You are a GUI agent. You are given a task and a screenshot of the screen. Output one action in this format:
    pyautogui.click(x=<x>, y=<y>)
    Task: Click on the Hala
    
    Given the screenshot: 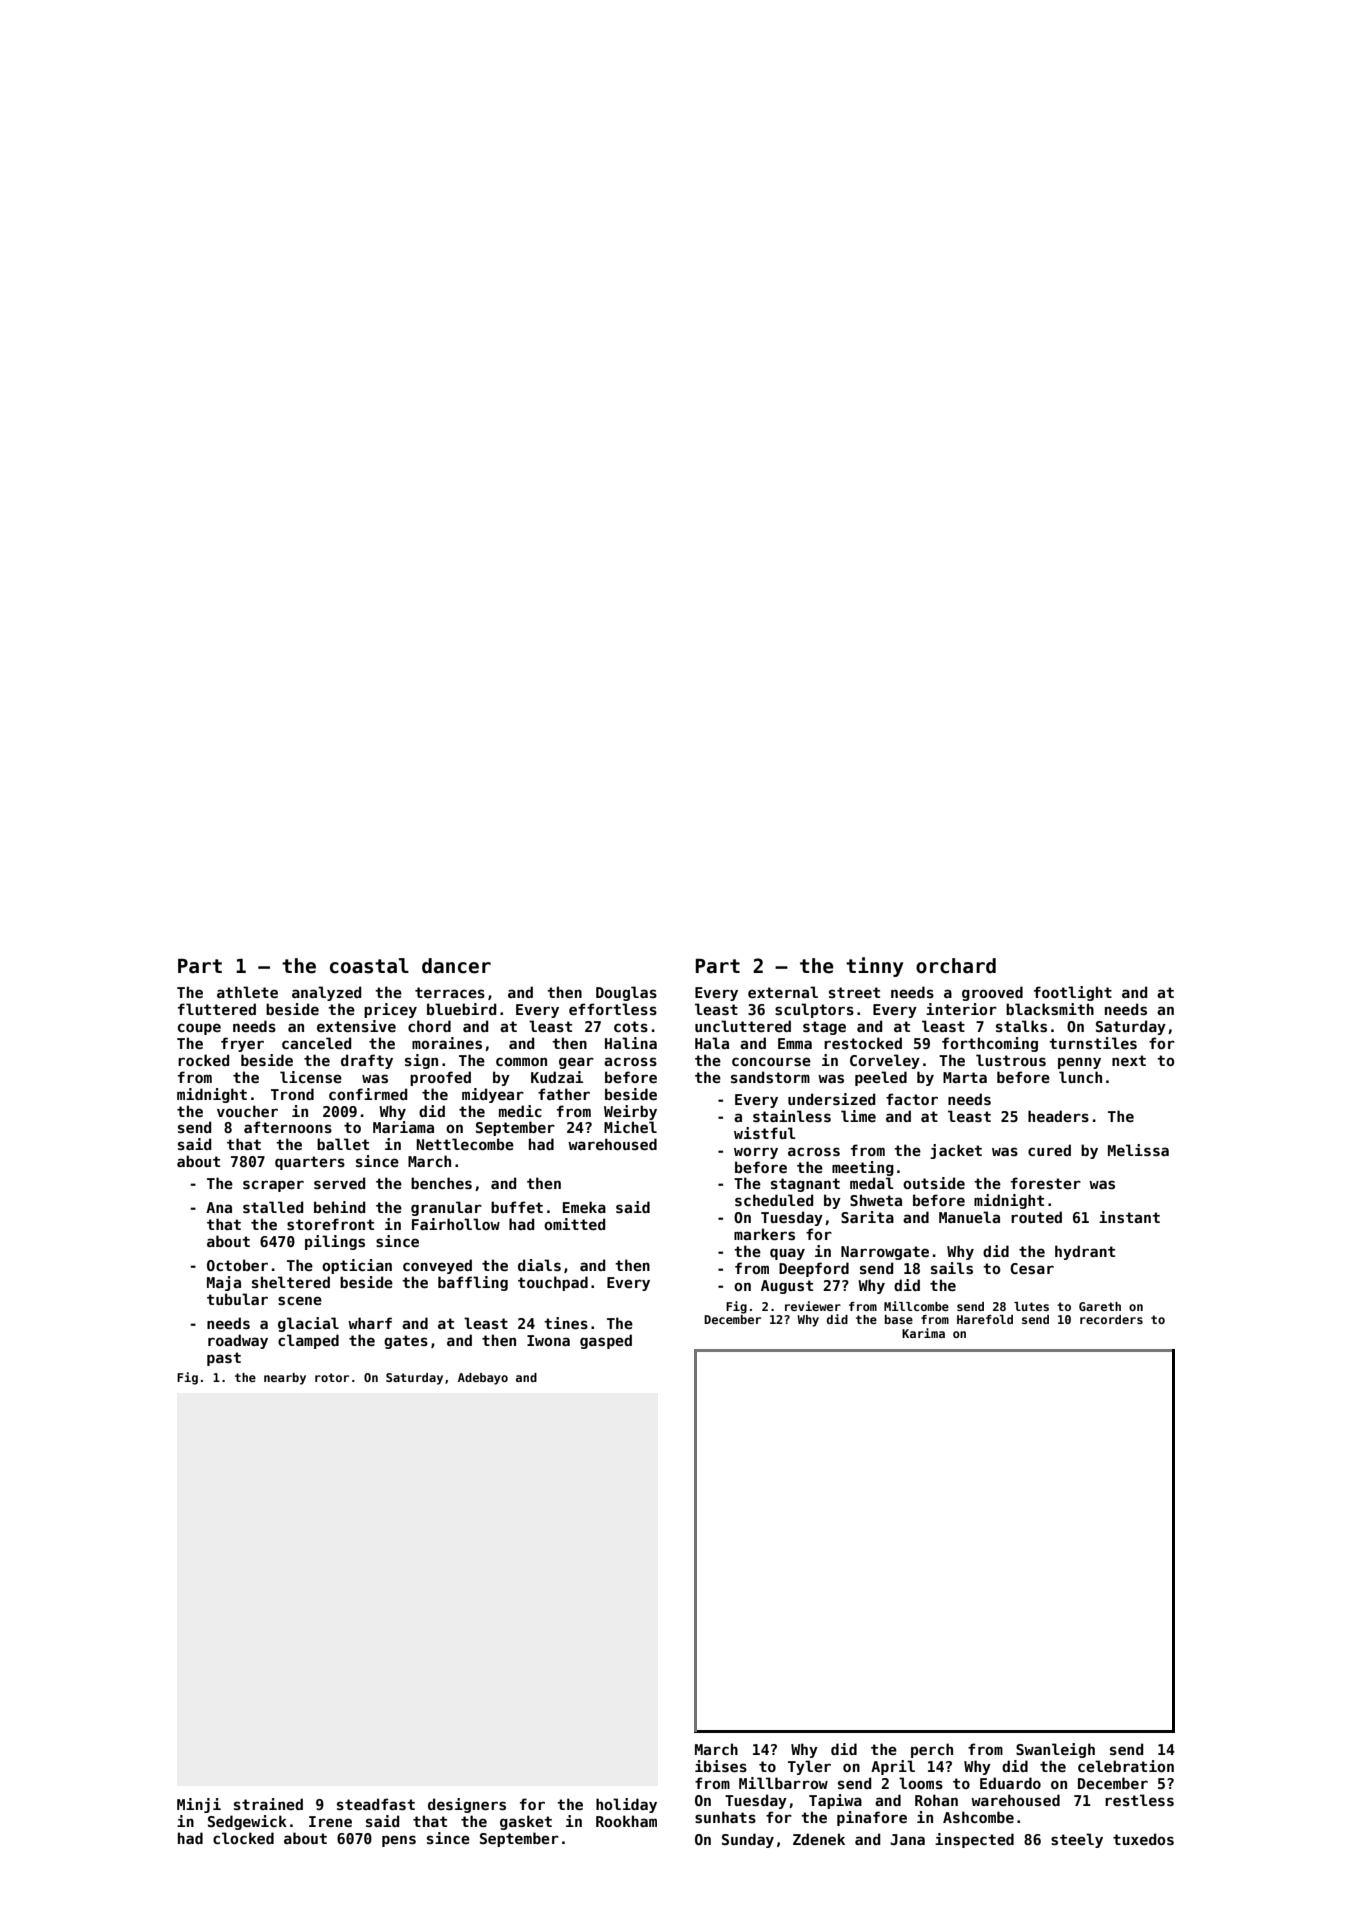 What is the action you would take?
    pyautogui.click(x=712, y=1043)
